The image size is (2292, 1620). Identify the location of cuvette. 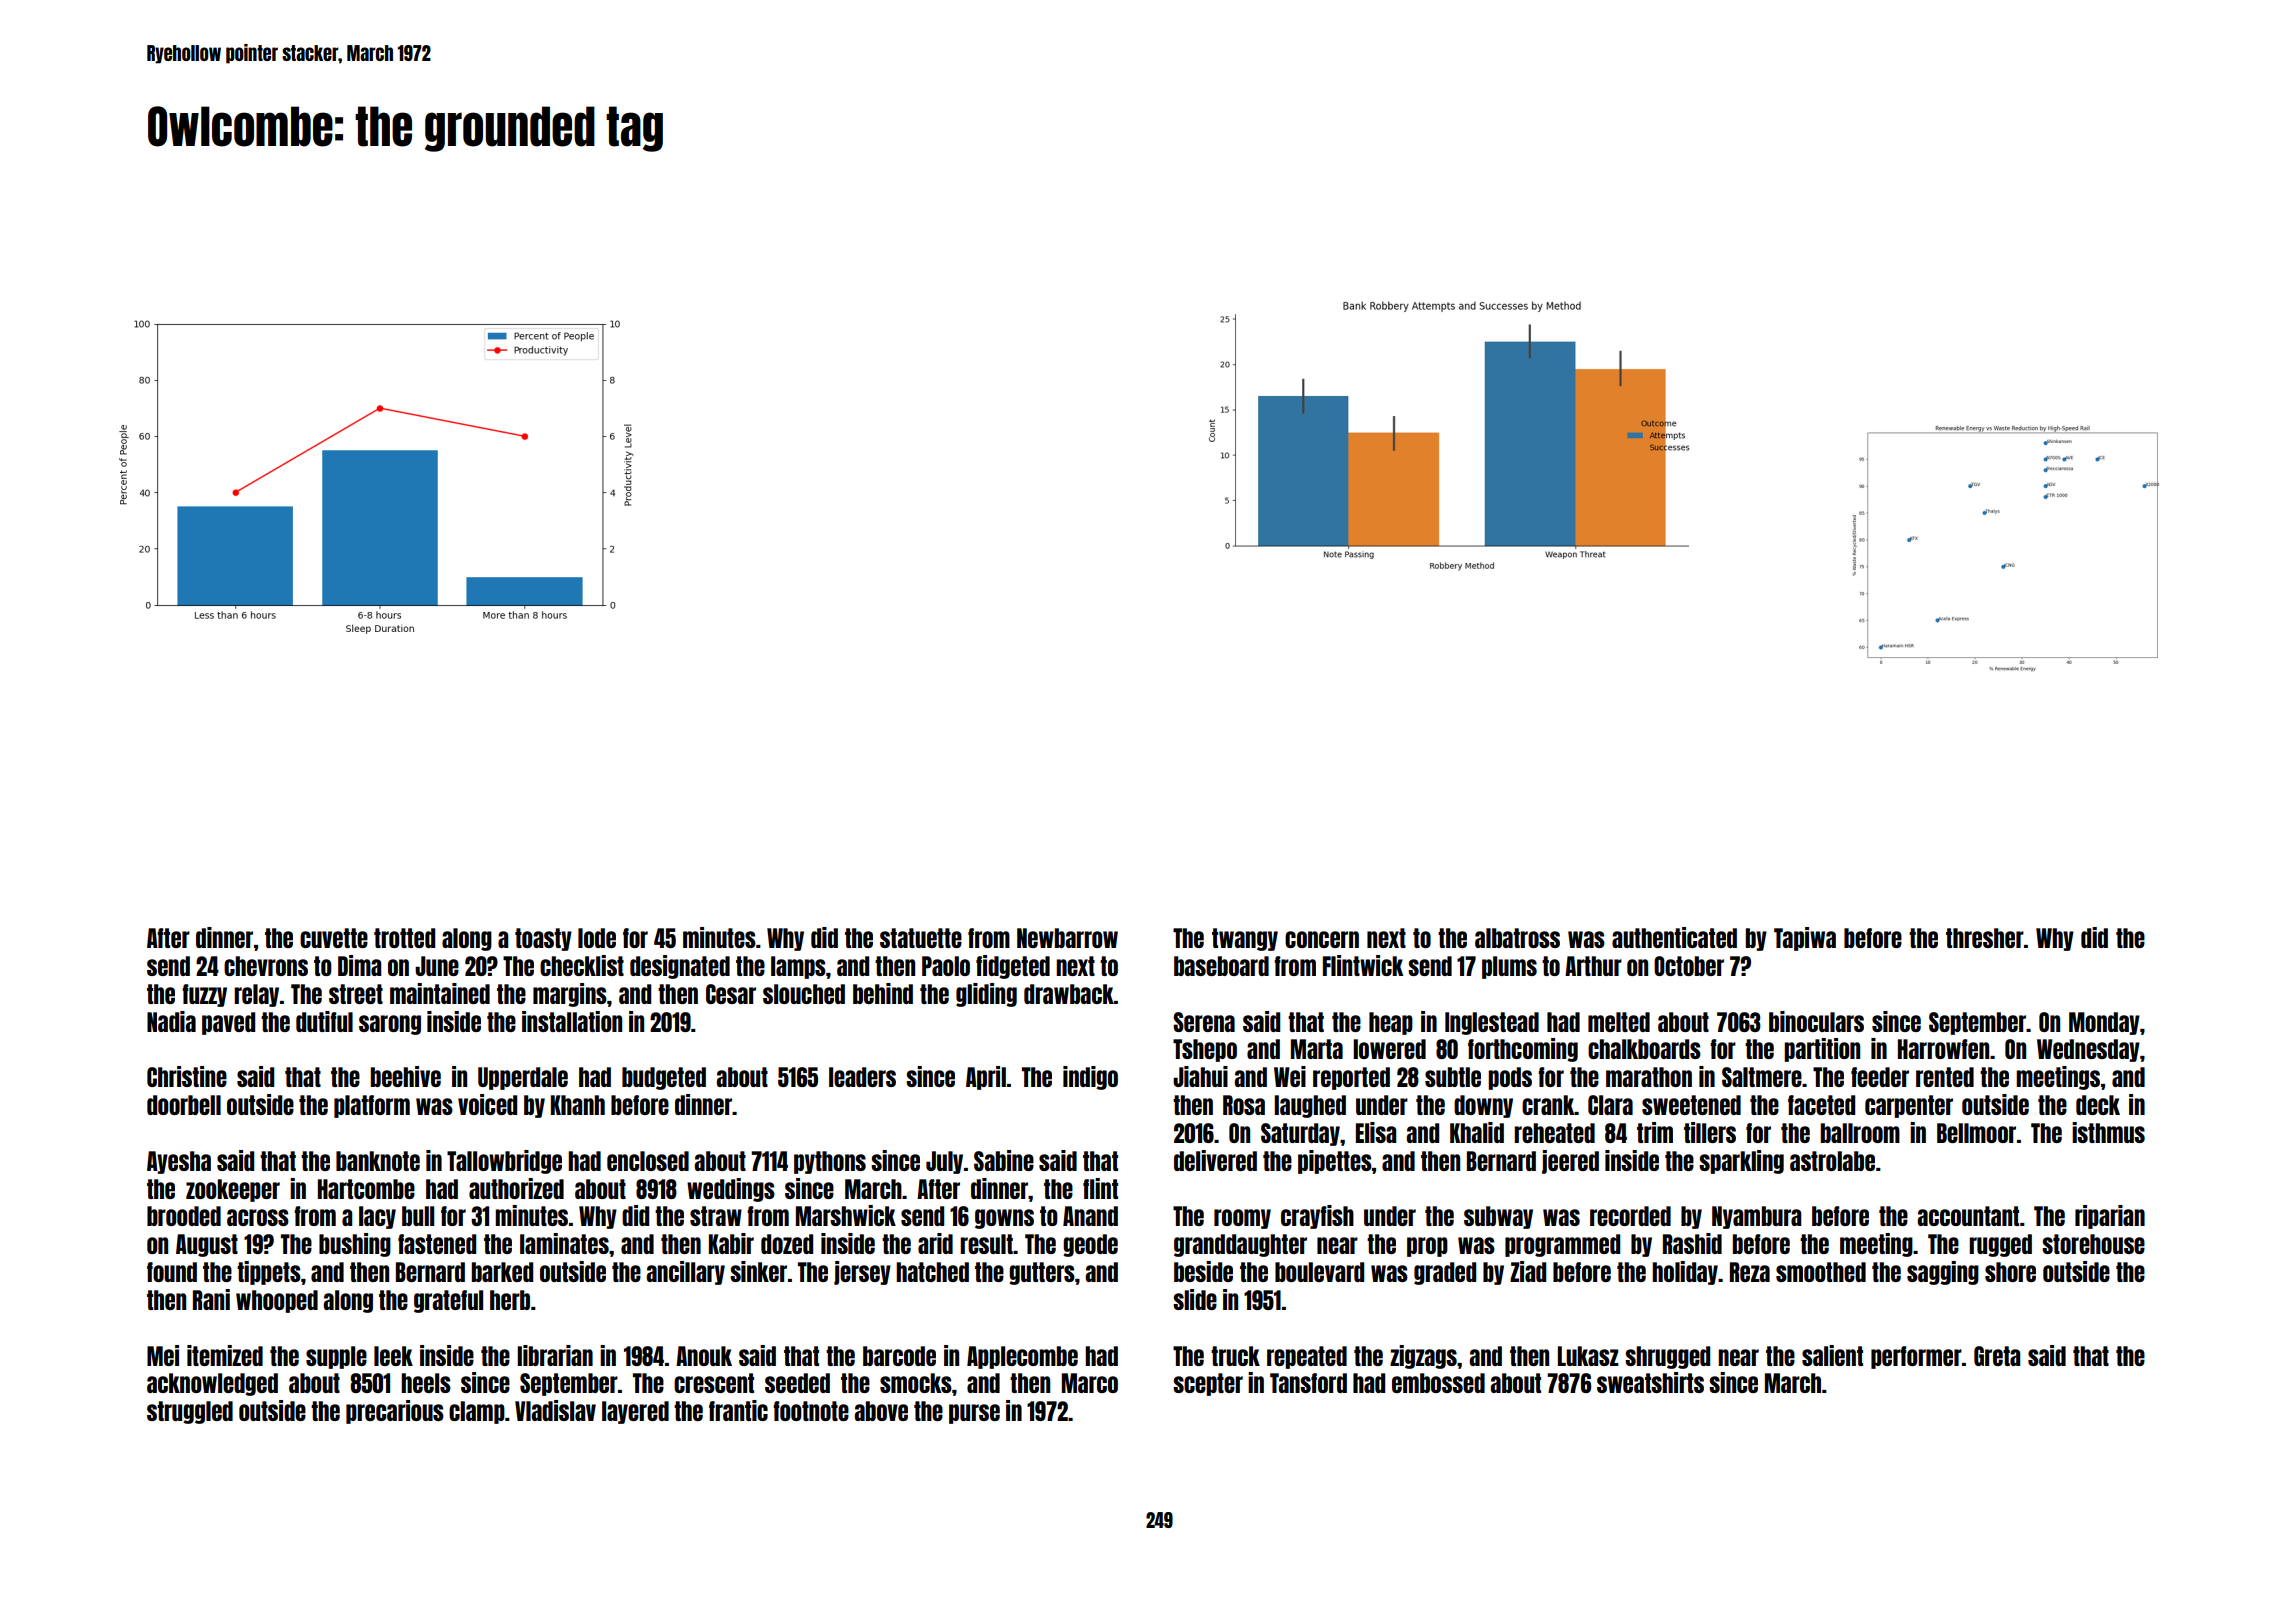
(334, 938).
